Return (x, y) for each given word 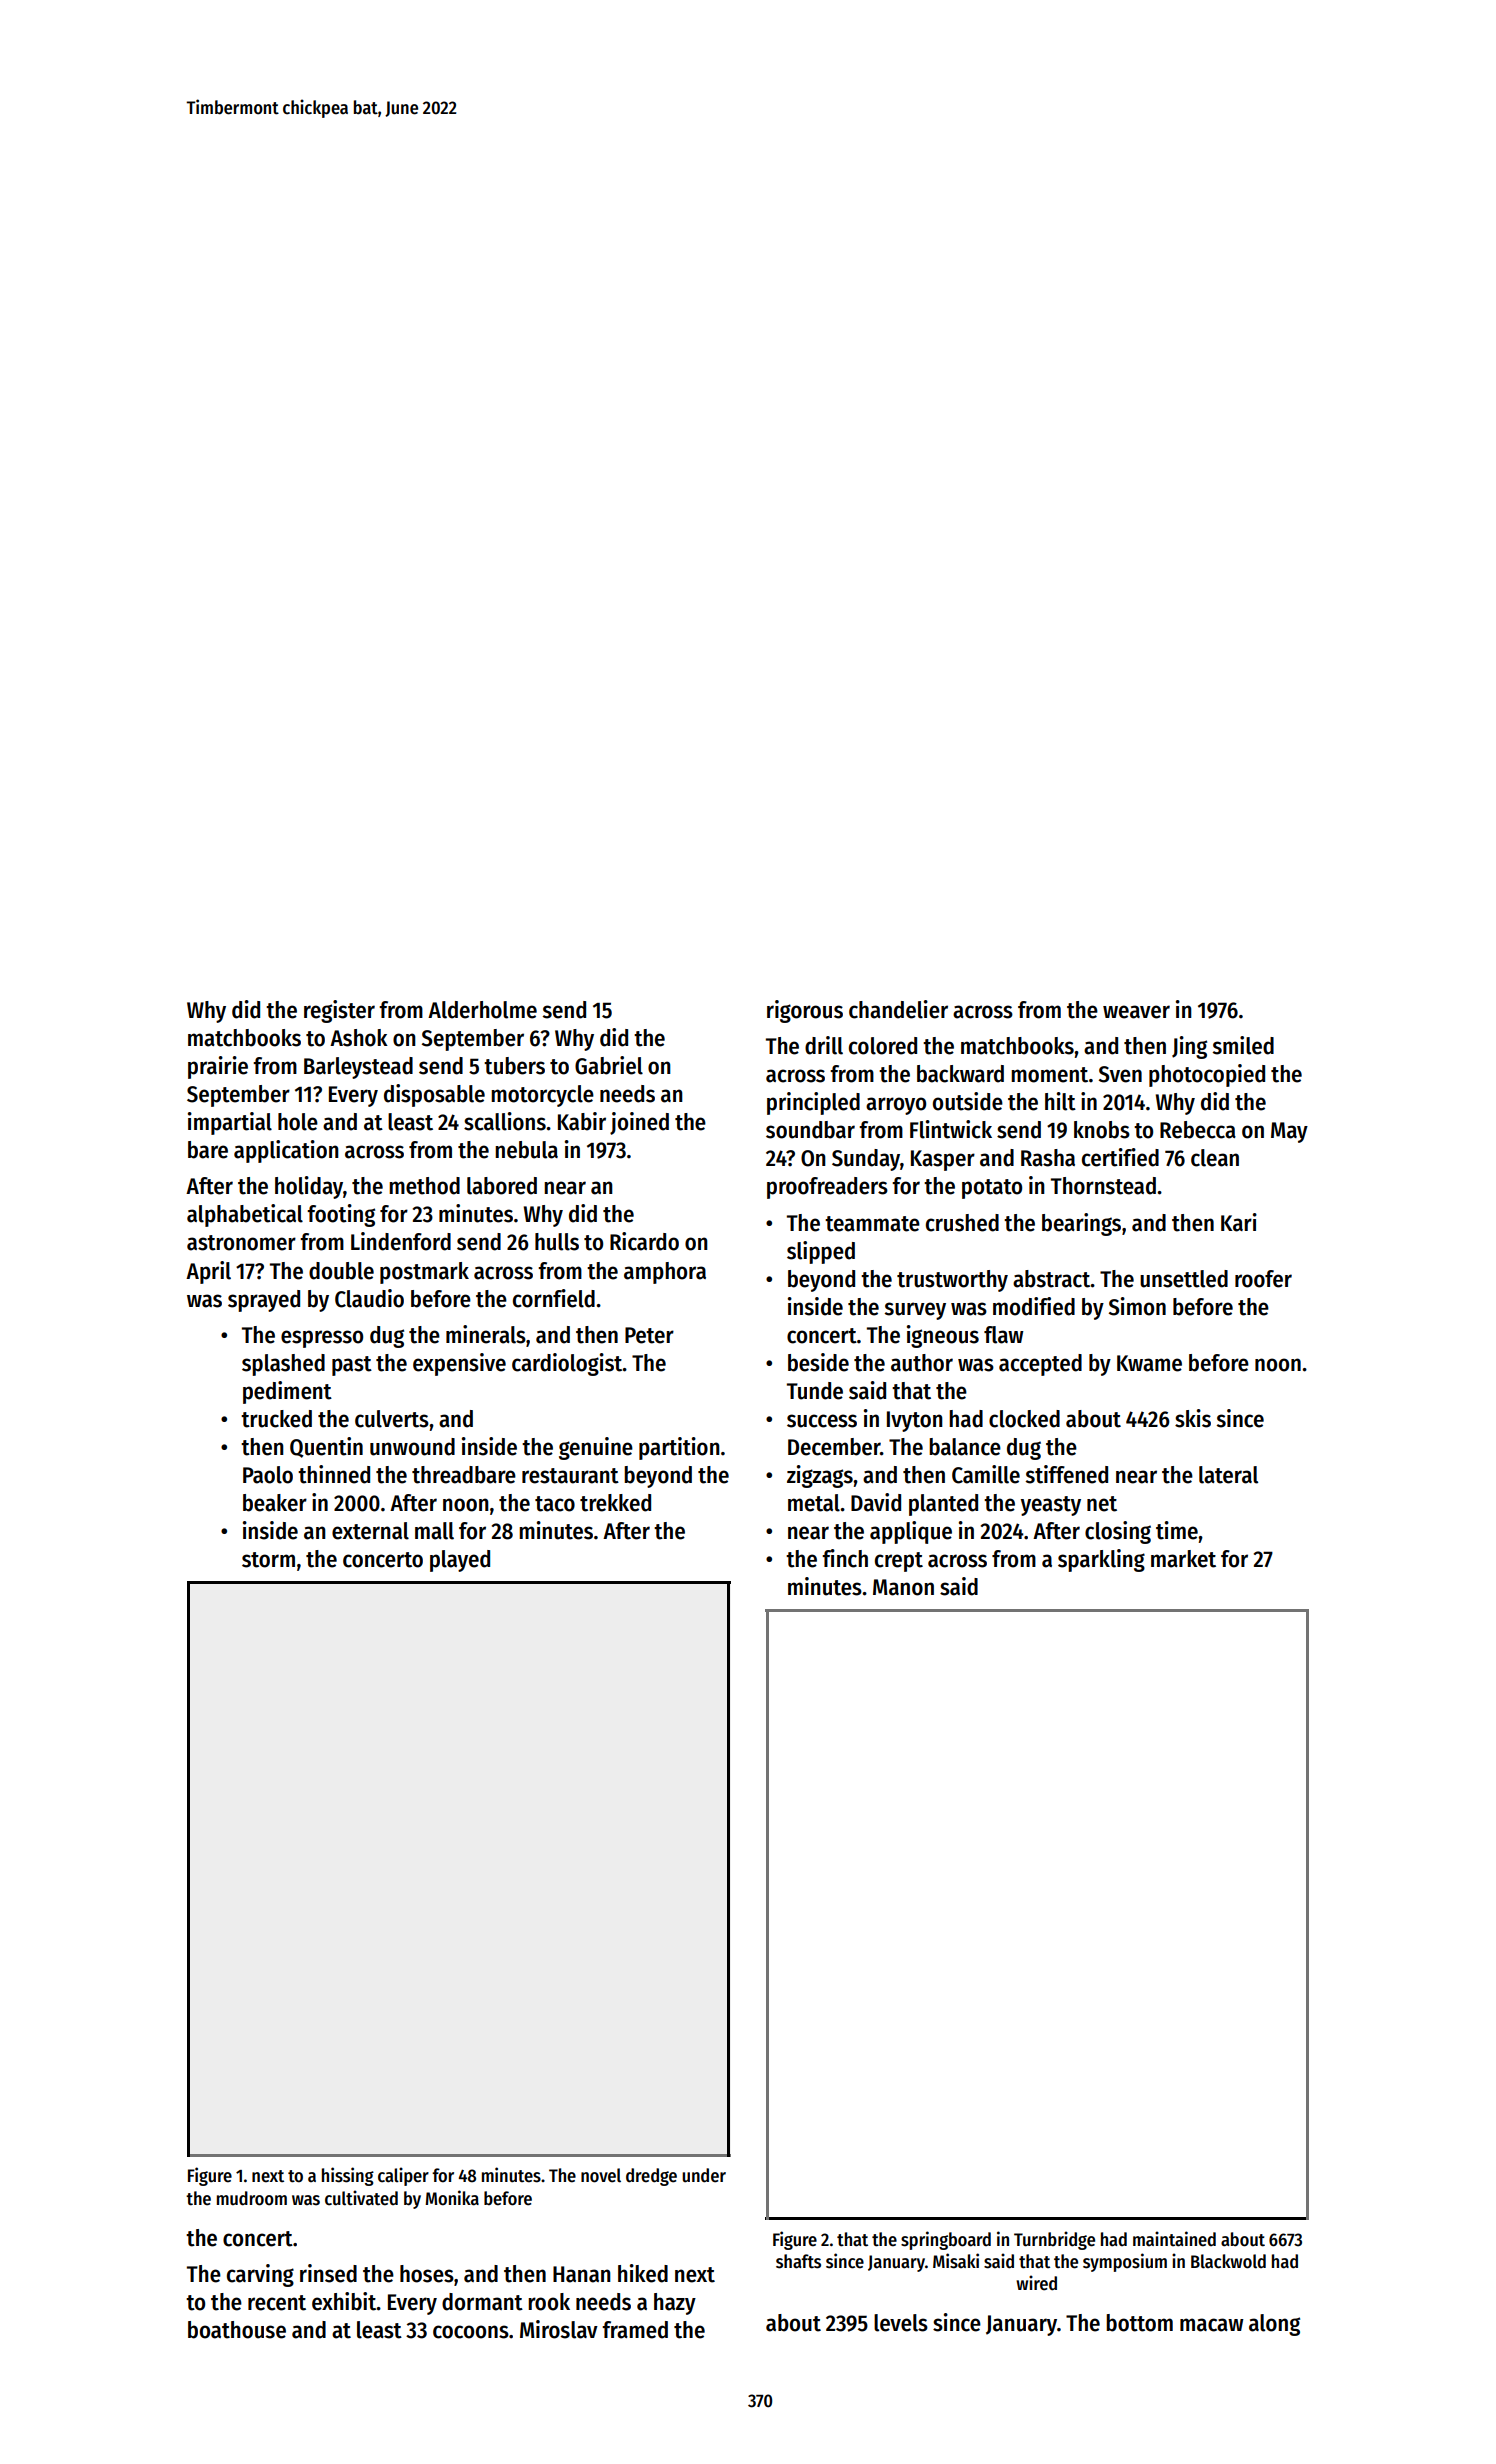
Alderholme (482, 1010)
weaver (1136, 1012)
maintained (1174, 2239)
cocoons (471, 2332)
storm (268, 1560)
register (339, 1011)
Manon (903, 1587)
